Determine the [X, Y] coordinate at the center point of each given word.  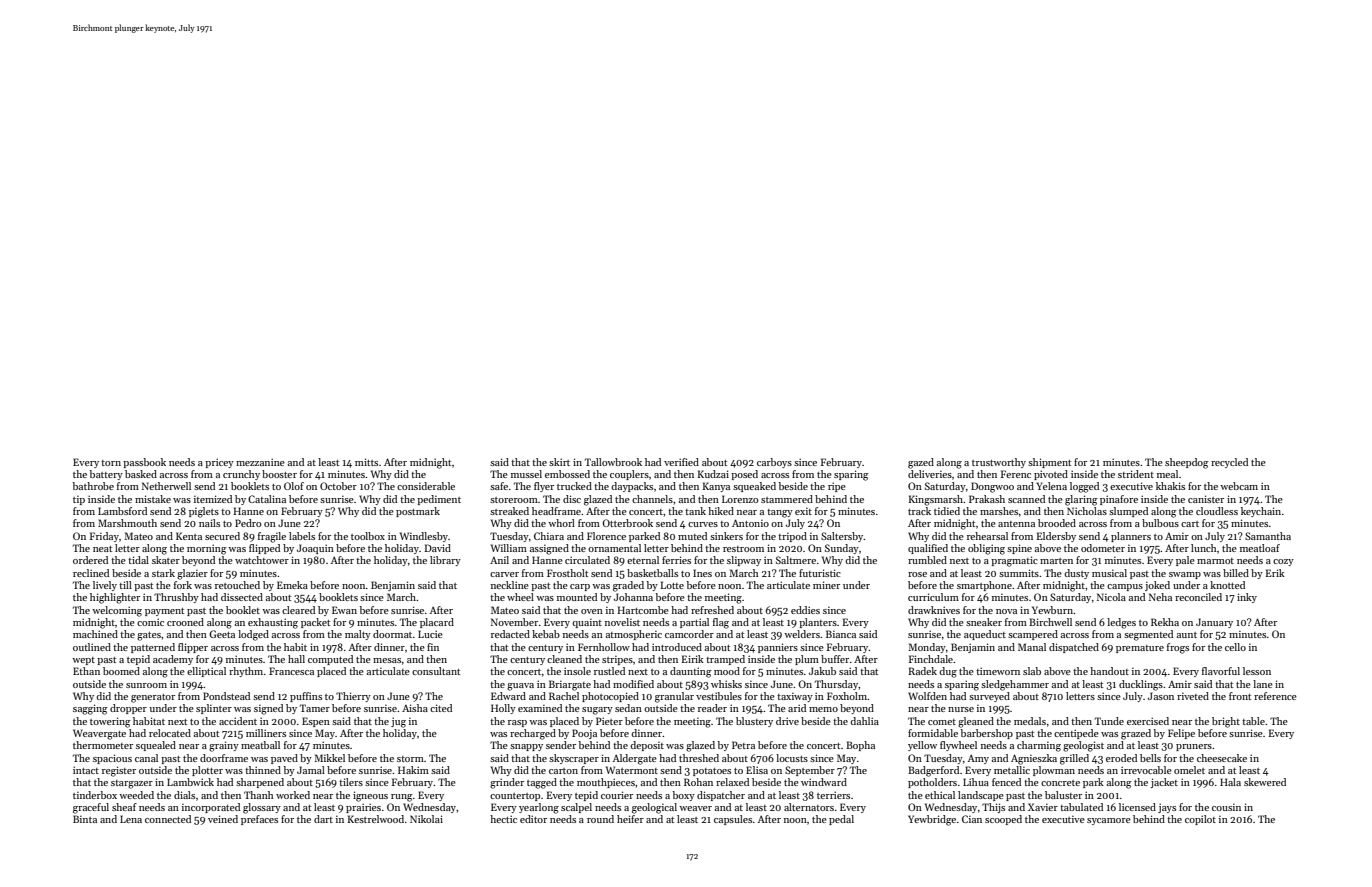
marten [1056, 561]
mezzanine [260, 462]
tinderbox [95, 795]
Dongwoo [992, 487]
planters [818, 623]
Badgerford [933, 771]
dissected [242, 597]
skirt [559, 462]
